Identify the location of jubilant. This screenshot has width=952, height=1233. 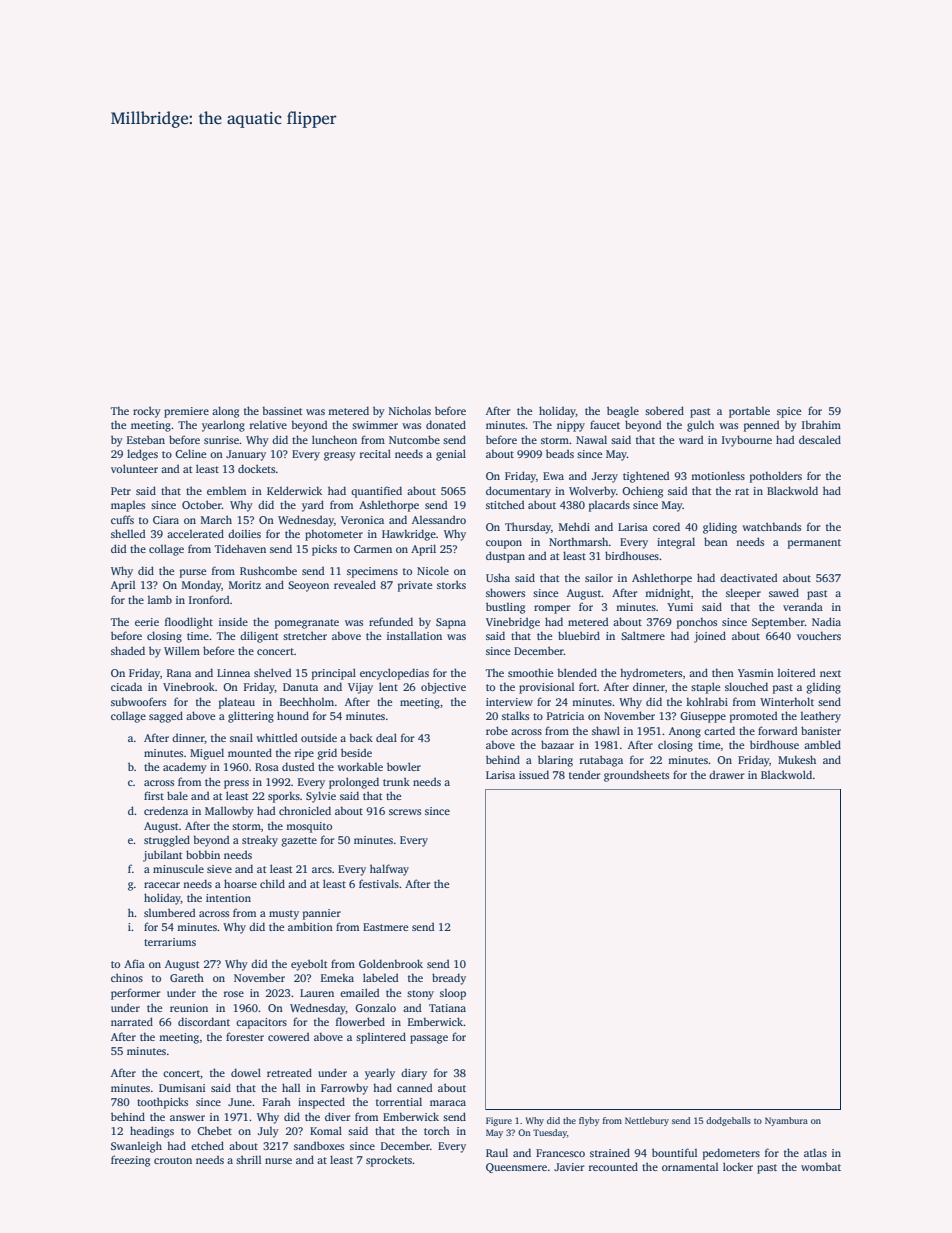
(162, 856).
